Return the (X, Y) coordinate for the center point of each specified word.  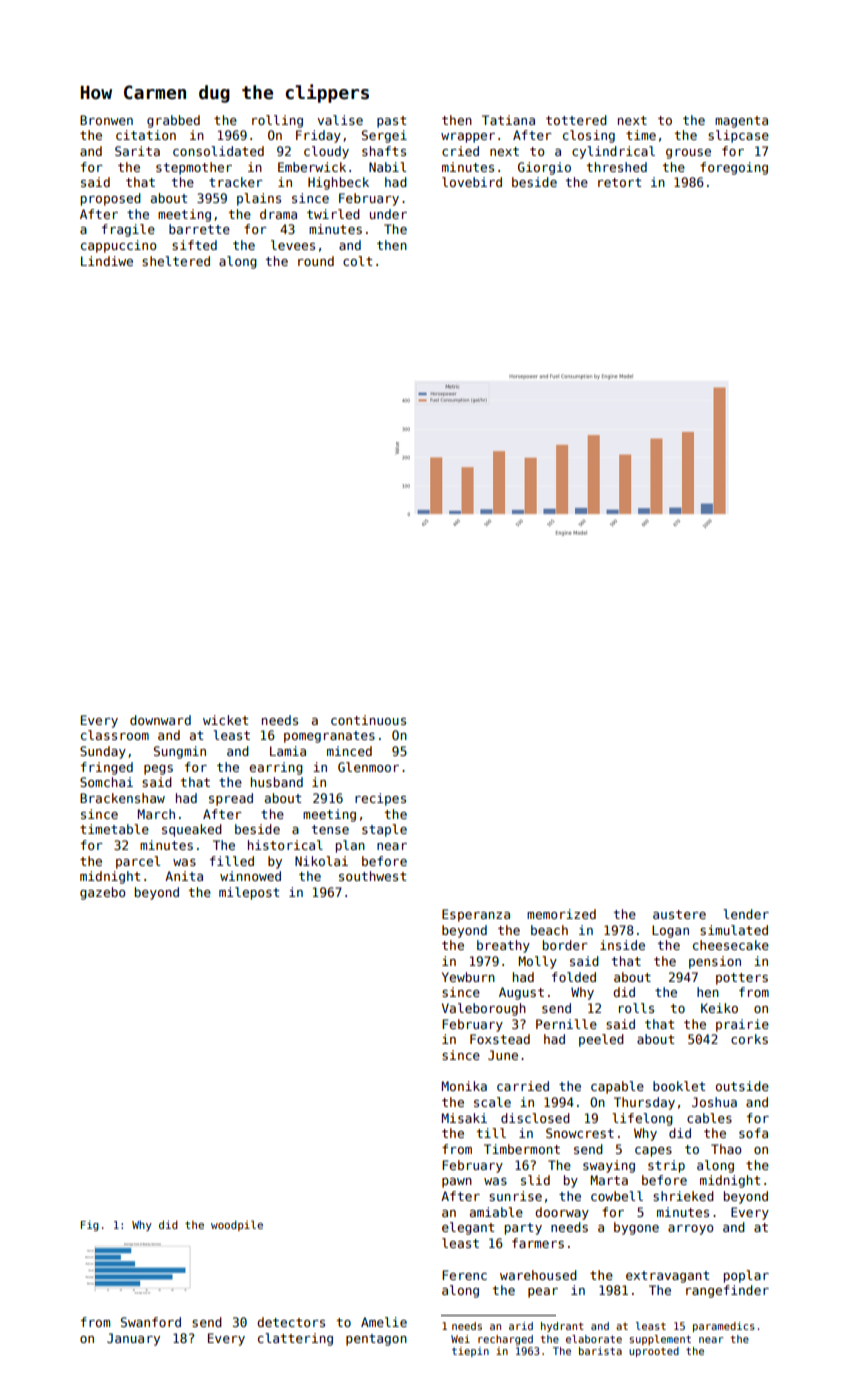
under (388, 214)
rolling (277, 121)
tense (330, 829)
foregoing (734, 168)
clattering (295, 1339)
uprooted (654, 1352)
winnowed (250, 876)
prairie (742, 1025)
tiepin (470, 1352)
